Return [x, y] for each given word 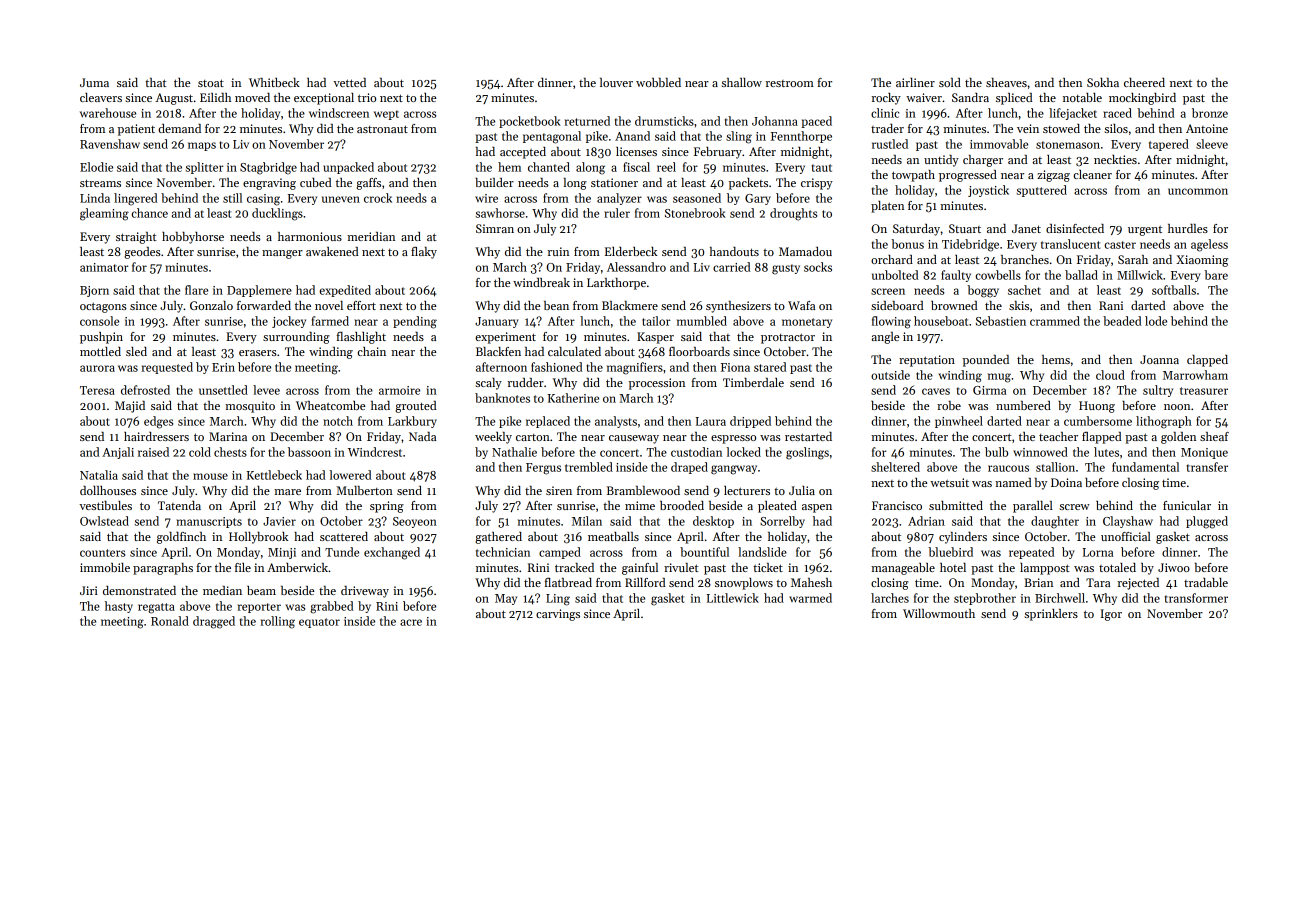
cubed [315, 182]
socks [818, 267]
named [1013, 482]
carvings [558, 615]
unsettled [223, 390]
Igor [1111, 615]
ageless [1209, 245]
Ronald [170, 621]
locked [743, 452]
